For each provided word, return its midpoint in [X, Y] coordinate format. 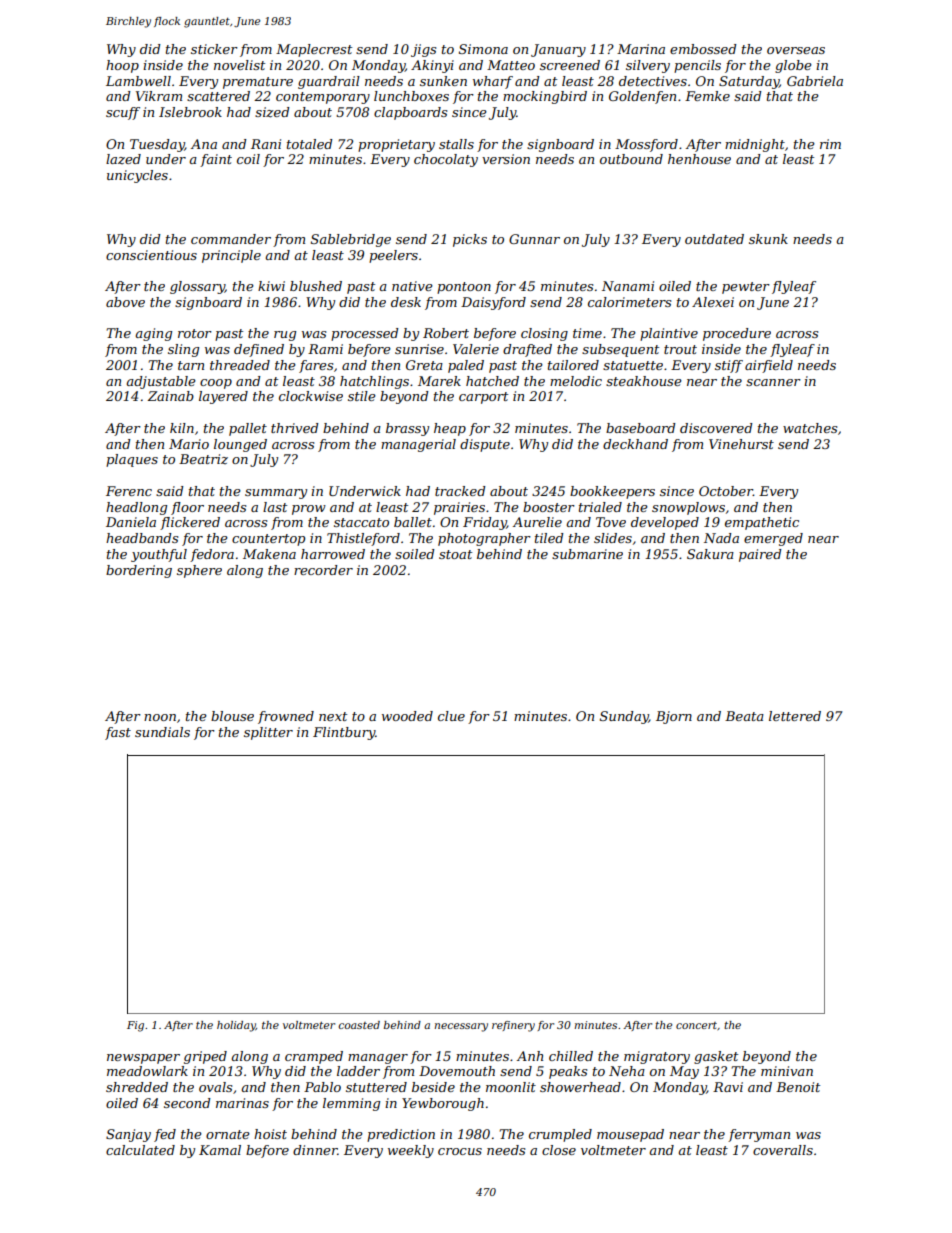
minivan [787, 1071]
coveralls [783, 1150]
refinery [513, 1026]
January [558, 50]
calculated [140, 1150]
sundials [162, 732]
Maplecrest [314, 50]
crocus [460, 1151]
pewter [746, 288]
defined [259, 350]
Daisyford [493, 303]
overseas [796, 50]
